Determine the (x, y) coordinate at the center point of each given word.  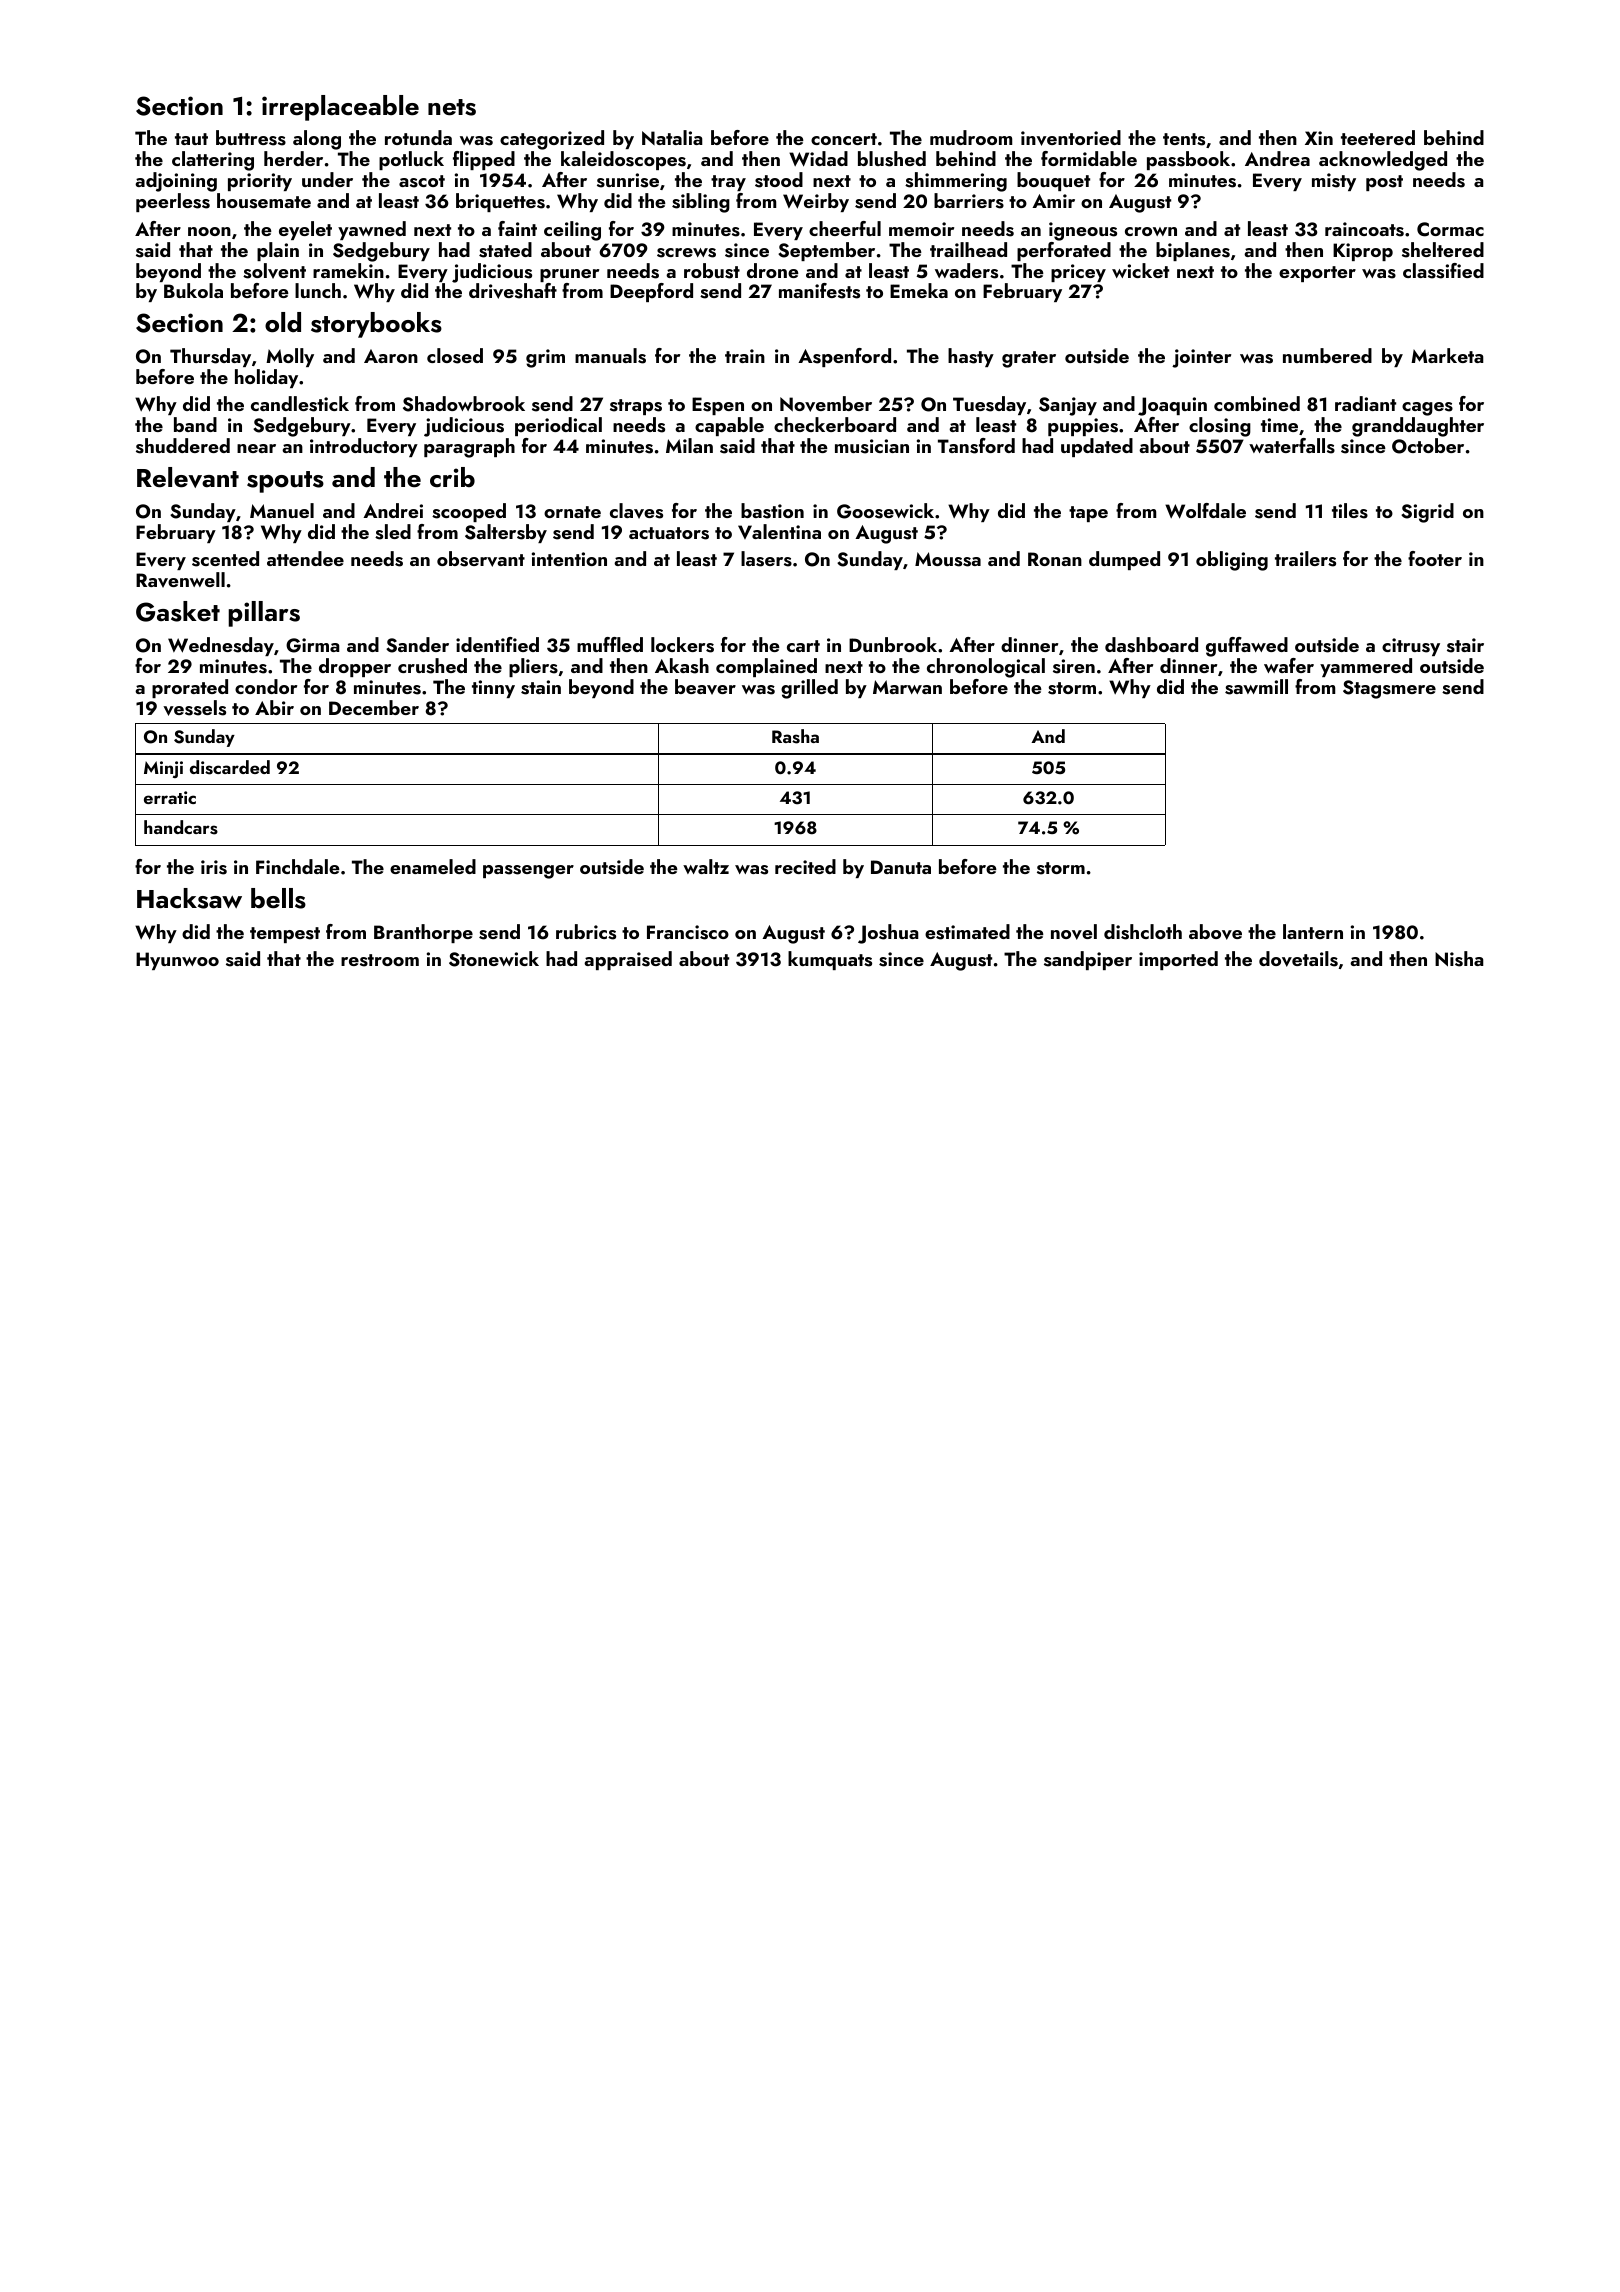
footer (1435, 558)
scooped (469, 512)
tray (728, 183)
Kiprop (1363, 252)
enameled (433, 866)
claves (636, 511)
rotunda (418, 137)
